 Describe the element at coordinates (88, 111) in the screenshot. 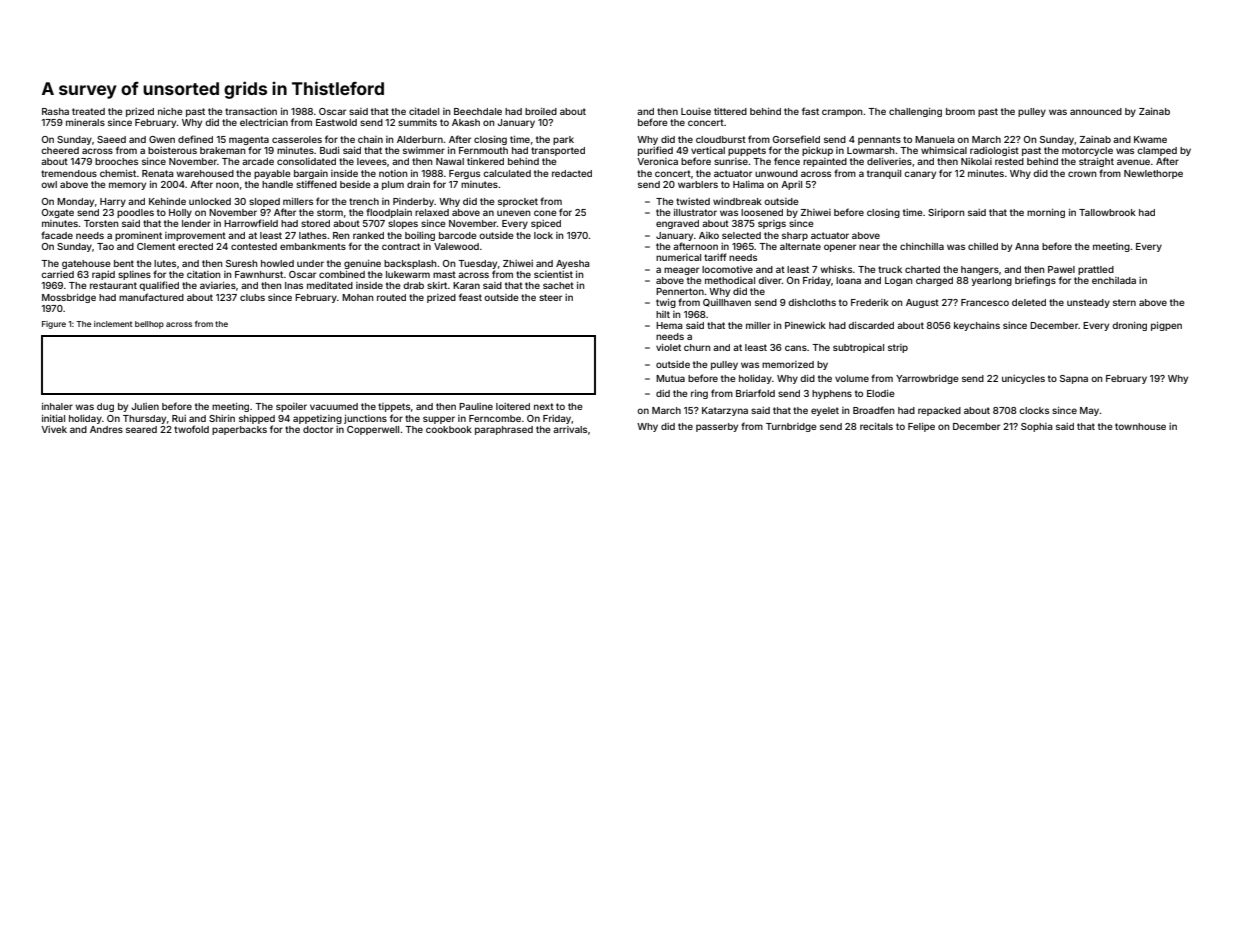

I see `treated` at that location.
